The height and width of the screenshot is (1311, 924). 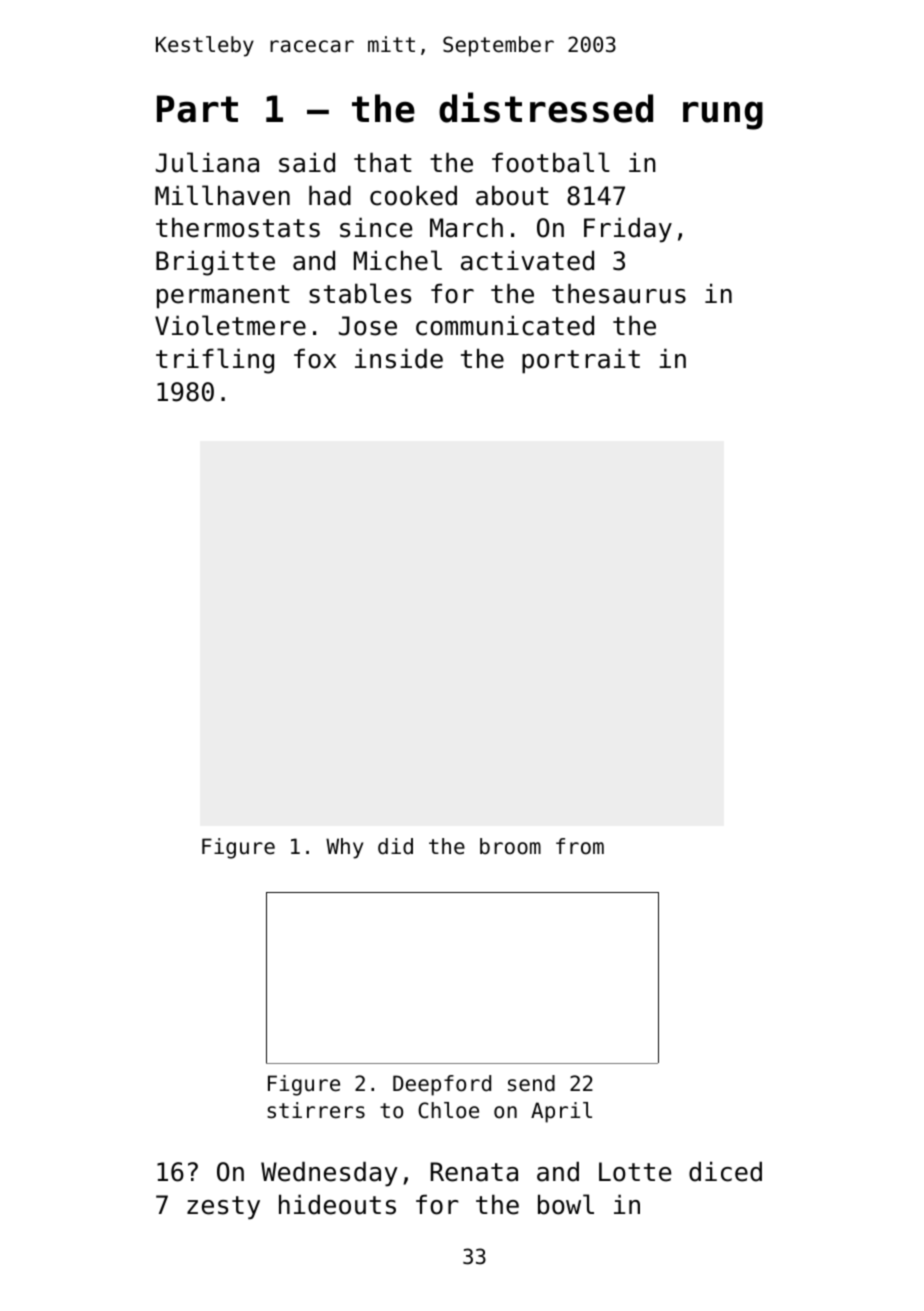 I want to click on diced, so click(x=725, y=1171).
